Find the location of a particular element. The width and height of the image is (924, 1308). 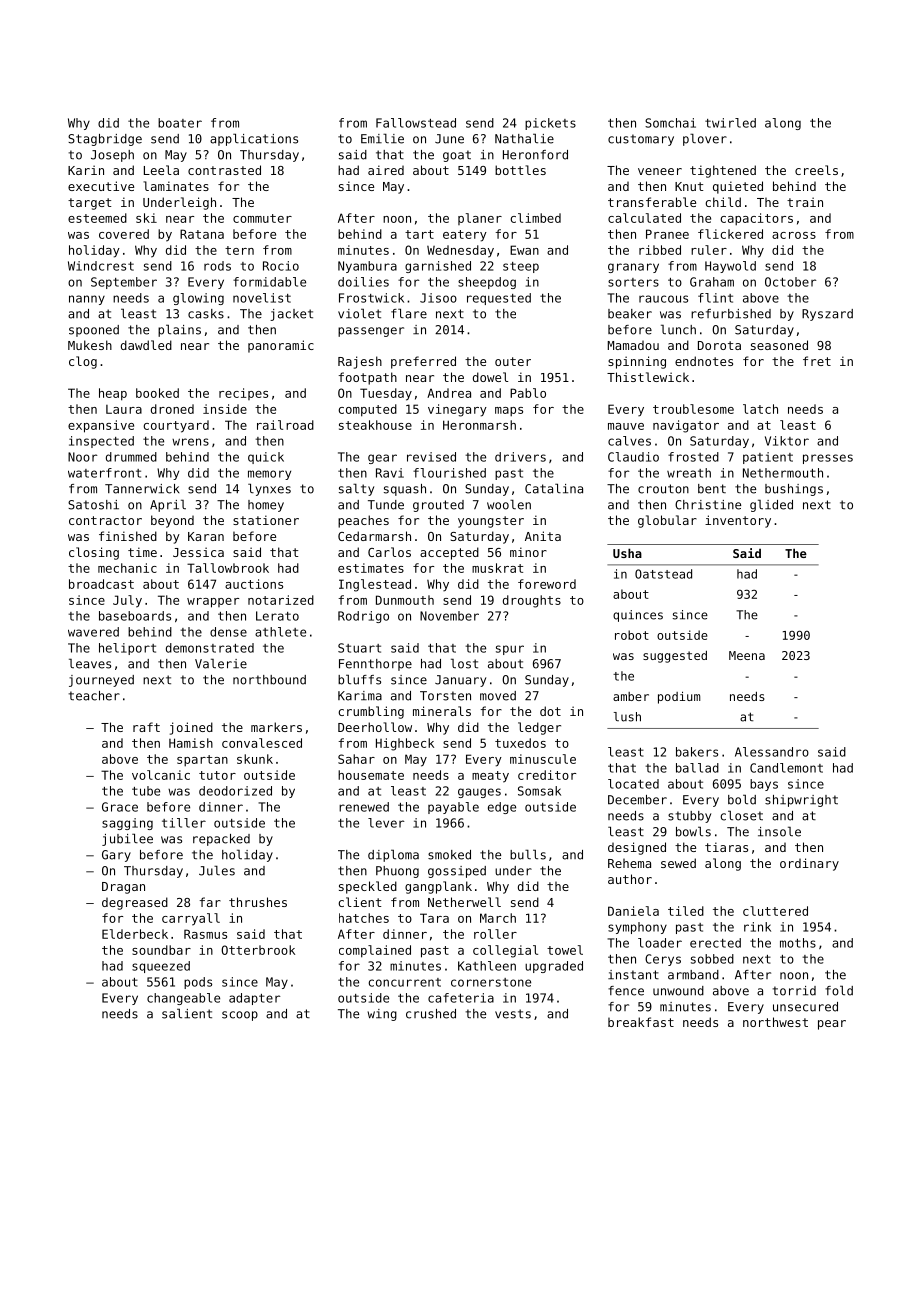

bushings is located at coordinates (794, 490).
